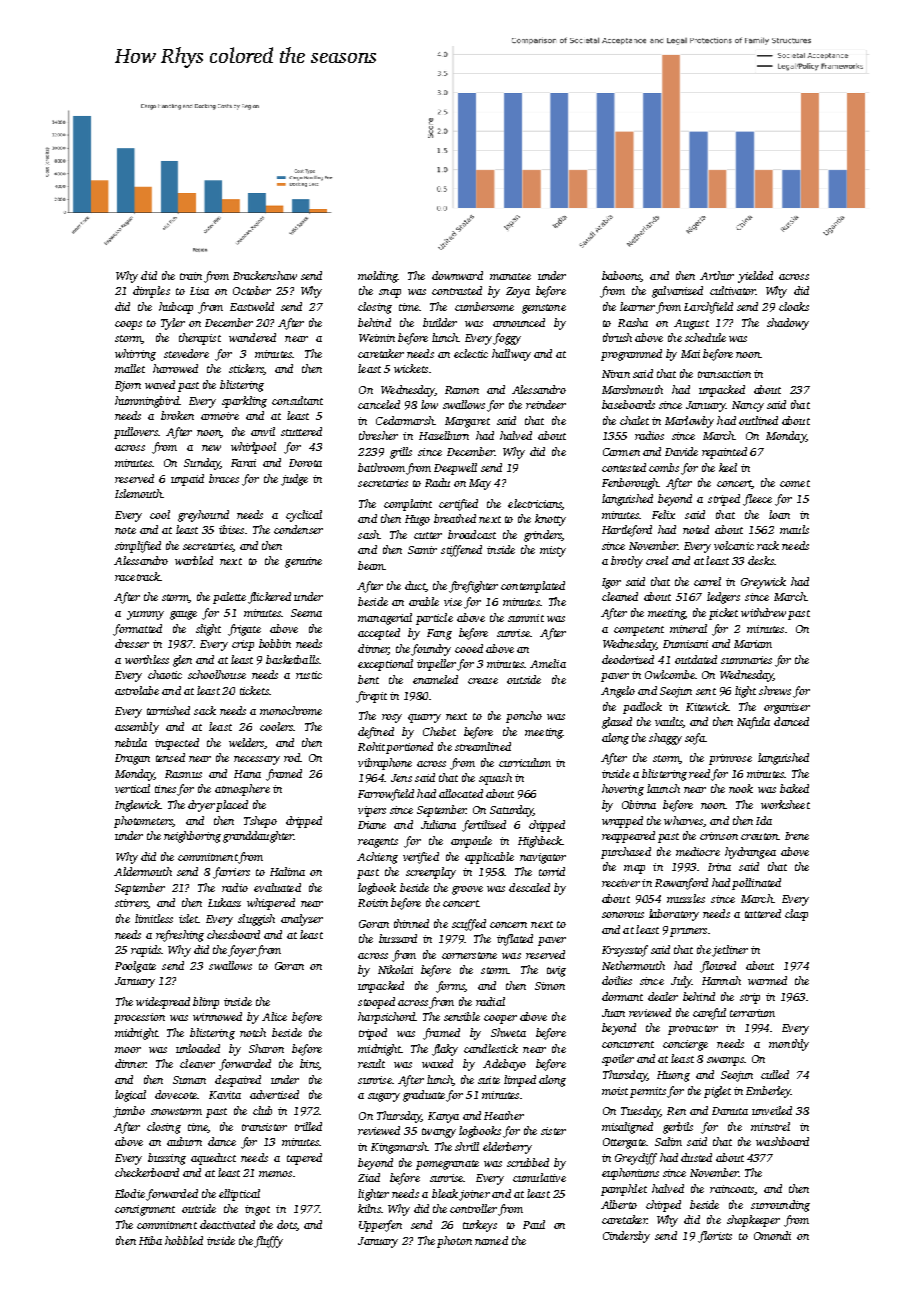  Describe the element at coordinates (548, 663) in the image. I see `Amelia` at that location.
